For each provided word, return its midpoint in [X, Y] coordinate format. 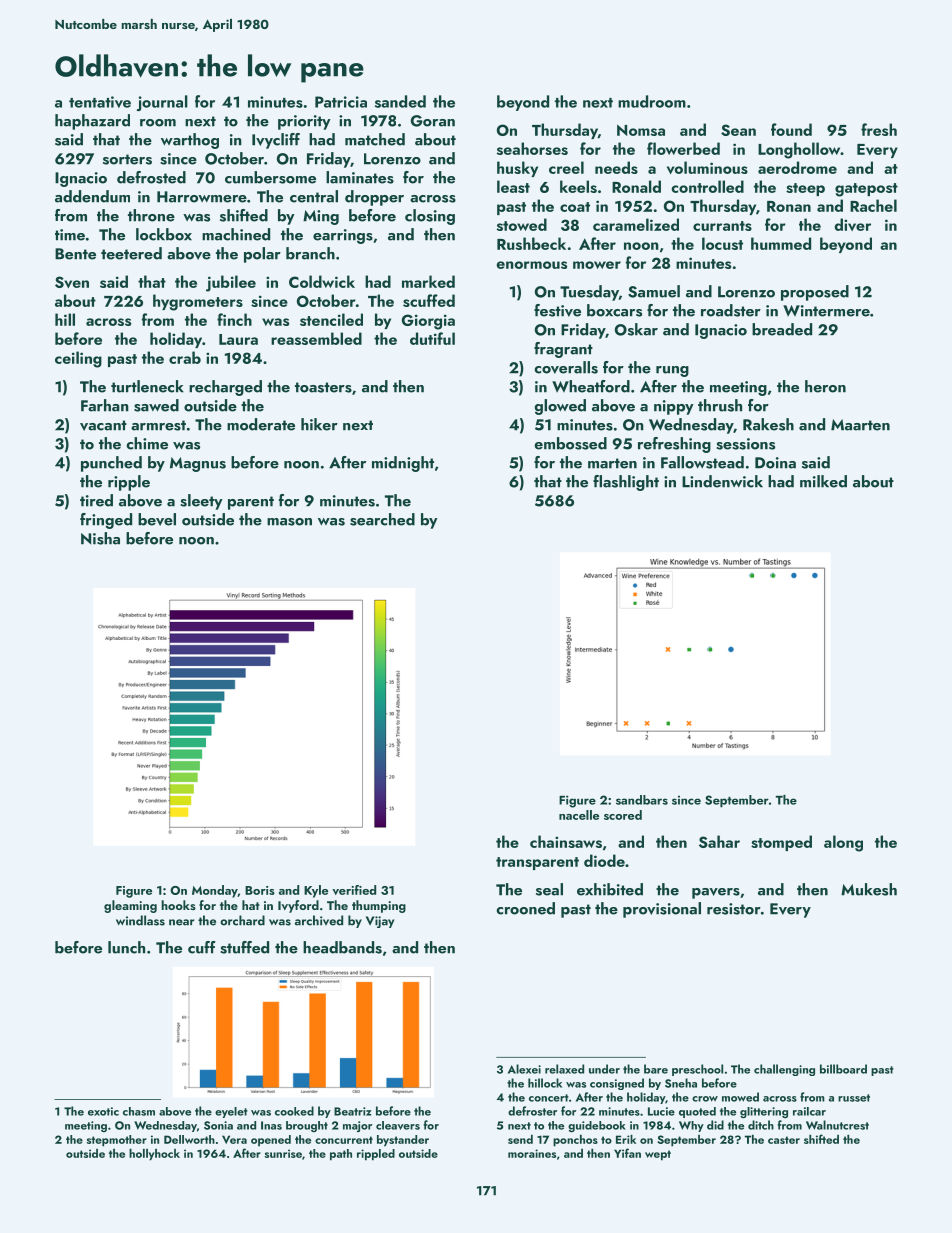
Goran [433, 121]
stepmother [117, 1141]
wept [658, 1155]
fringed [106, 521]
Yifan [627, 1153]
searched [382, 519]
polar [262, 255]
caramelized [636, 224]
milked [823, 481]
